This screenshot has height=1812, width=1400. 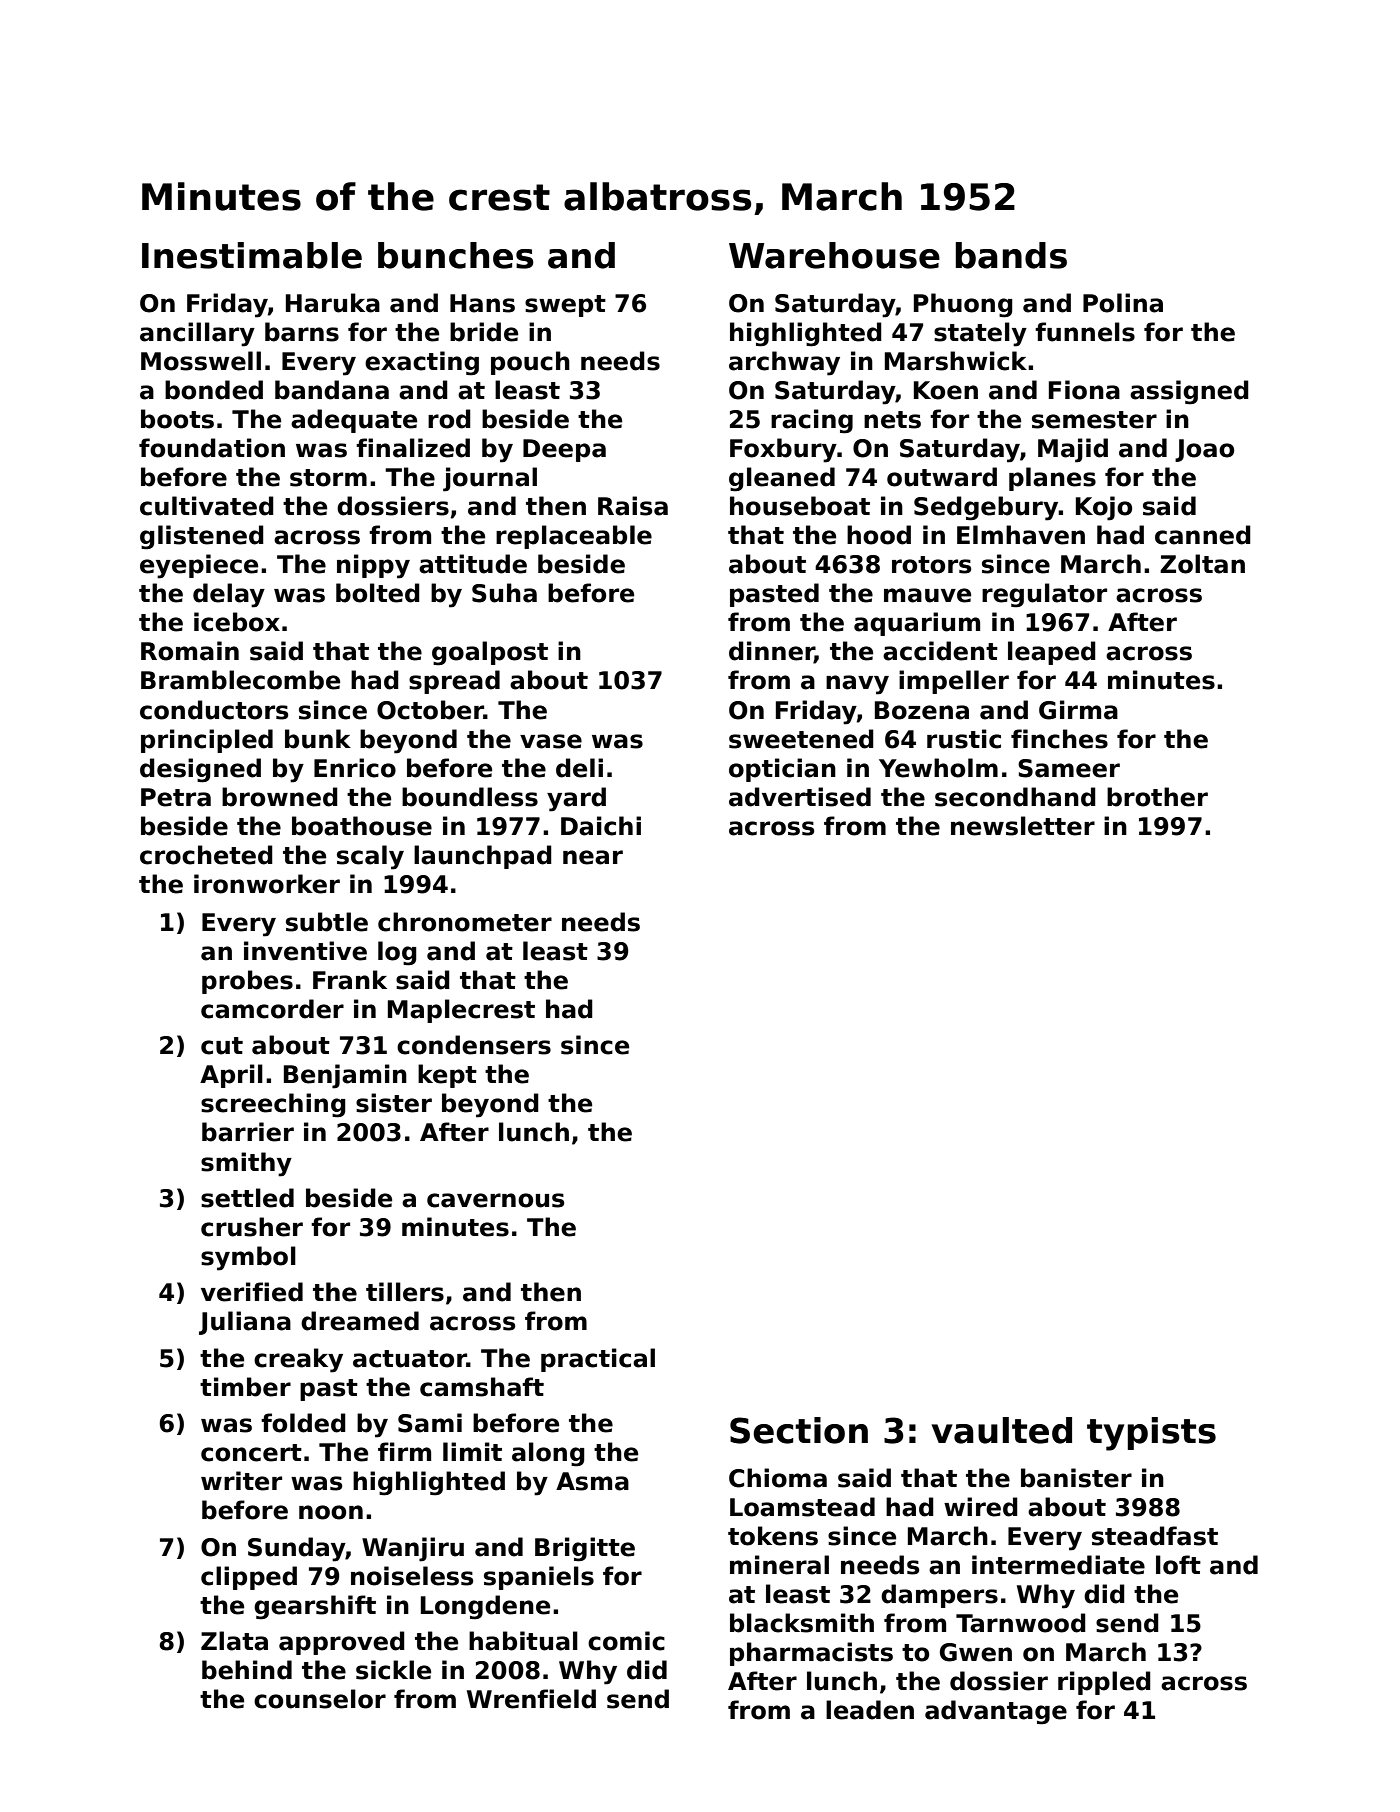 What do you see at coordinates (320, 1699) in the screenshot?
I see `counselor` at bounding box center [320, 1699].
